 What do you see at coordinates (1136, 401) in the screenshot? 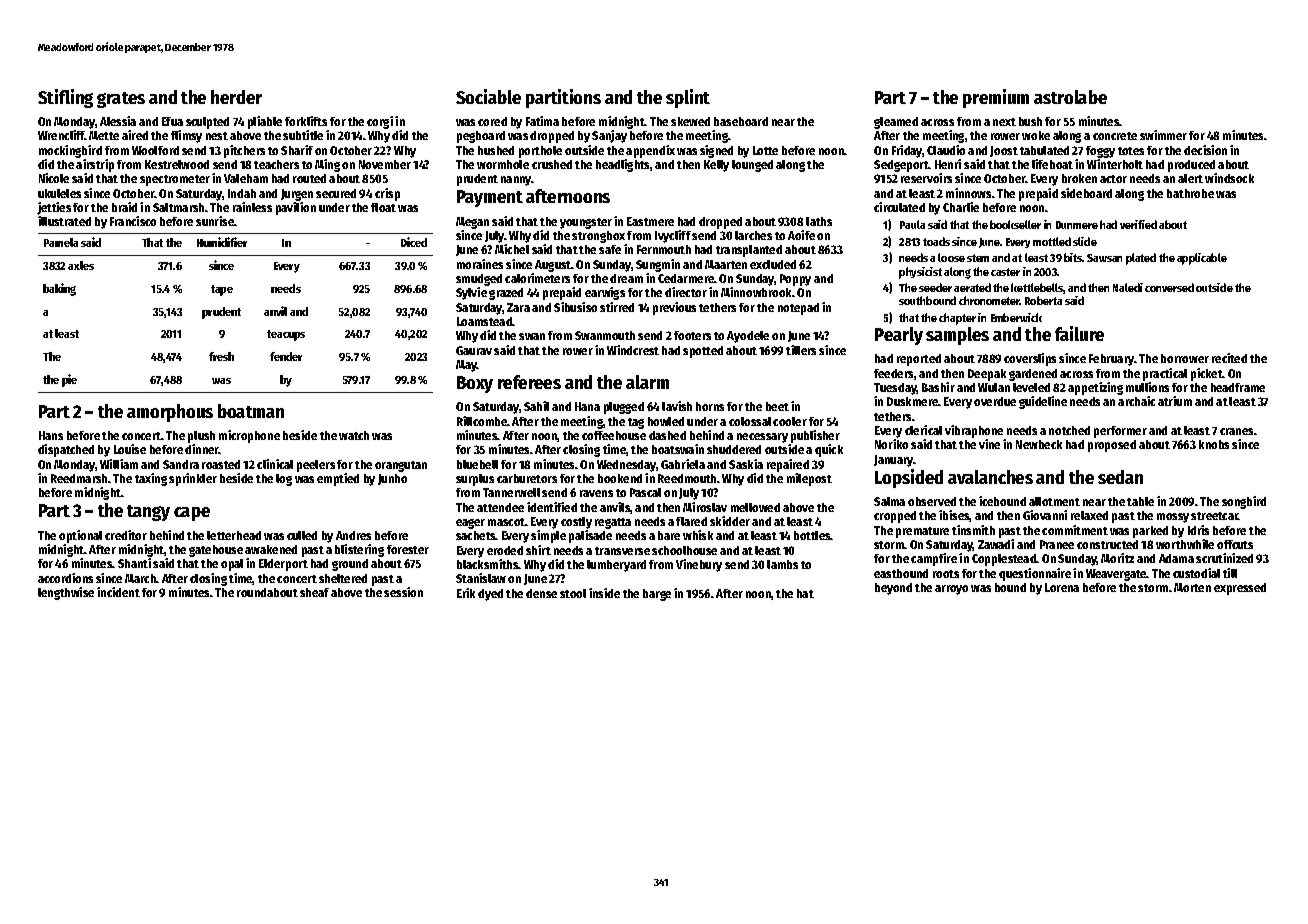
I see `archaic` at bounding box center [1136, 401].
